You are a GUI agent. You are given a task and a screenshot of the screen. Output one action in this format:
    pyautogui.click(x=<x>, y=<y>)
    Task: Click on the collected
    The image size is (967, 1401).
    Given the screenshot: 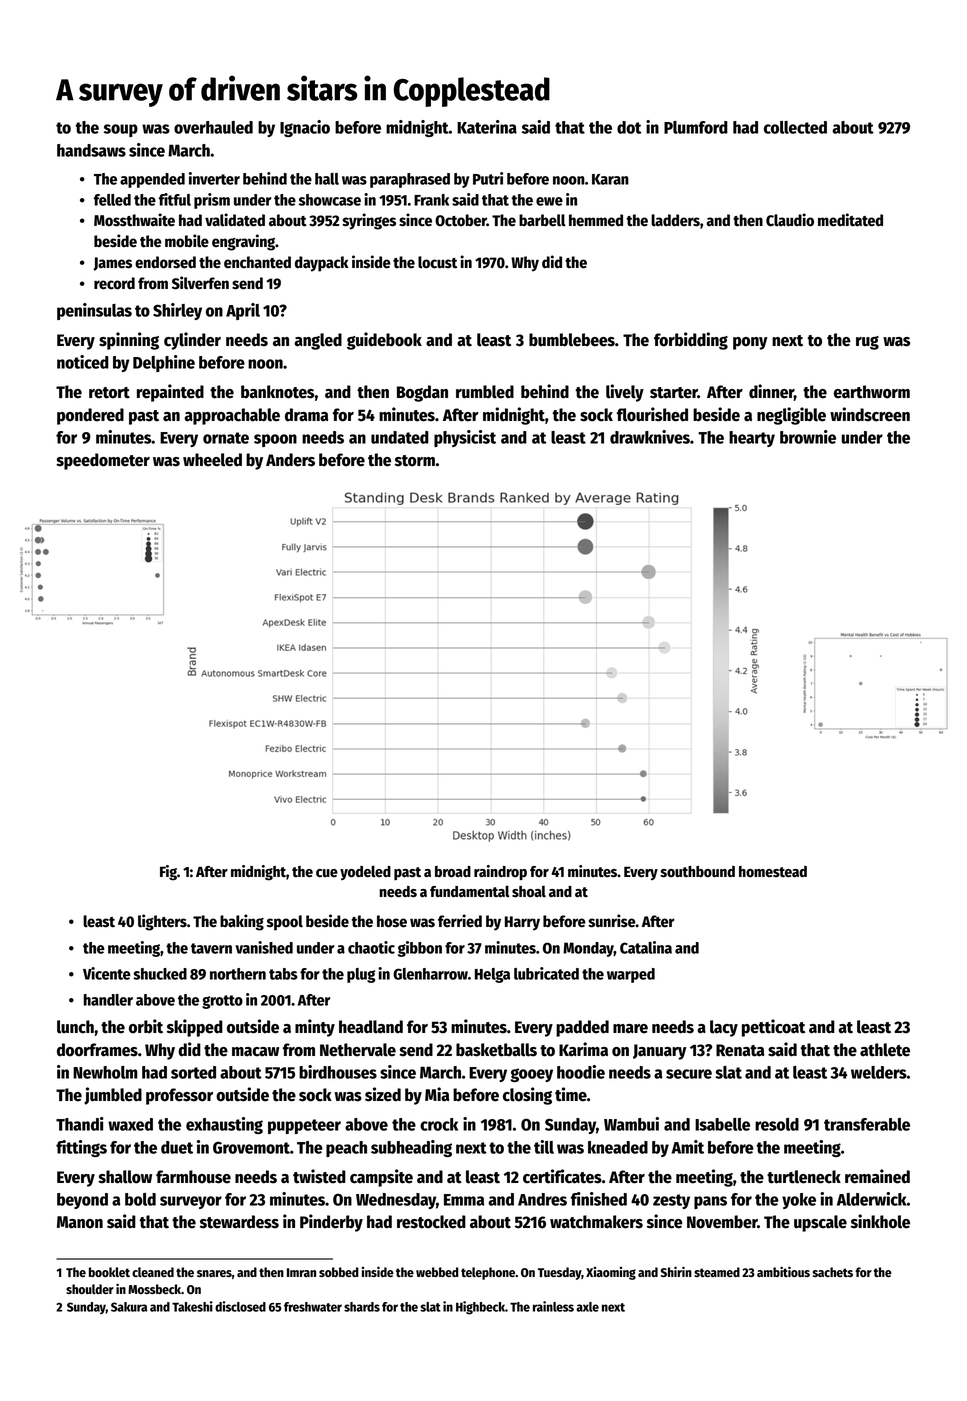 What is the action you would take?
    pyautogui.click(x=795, y=127)
